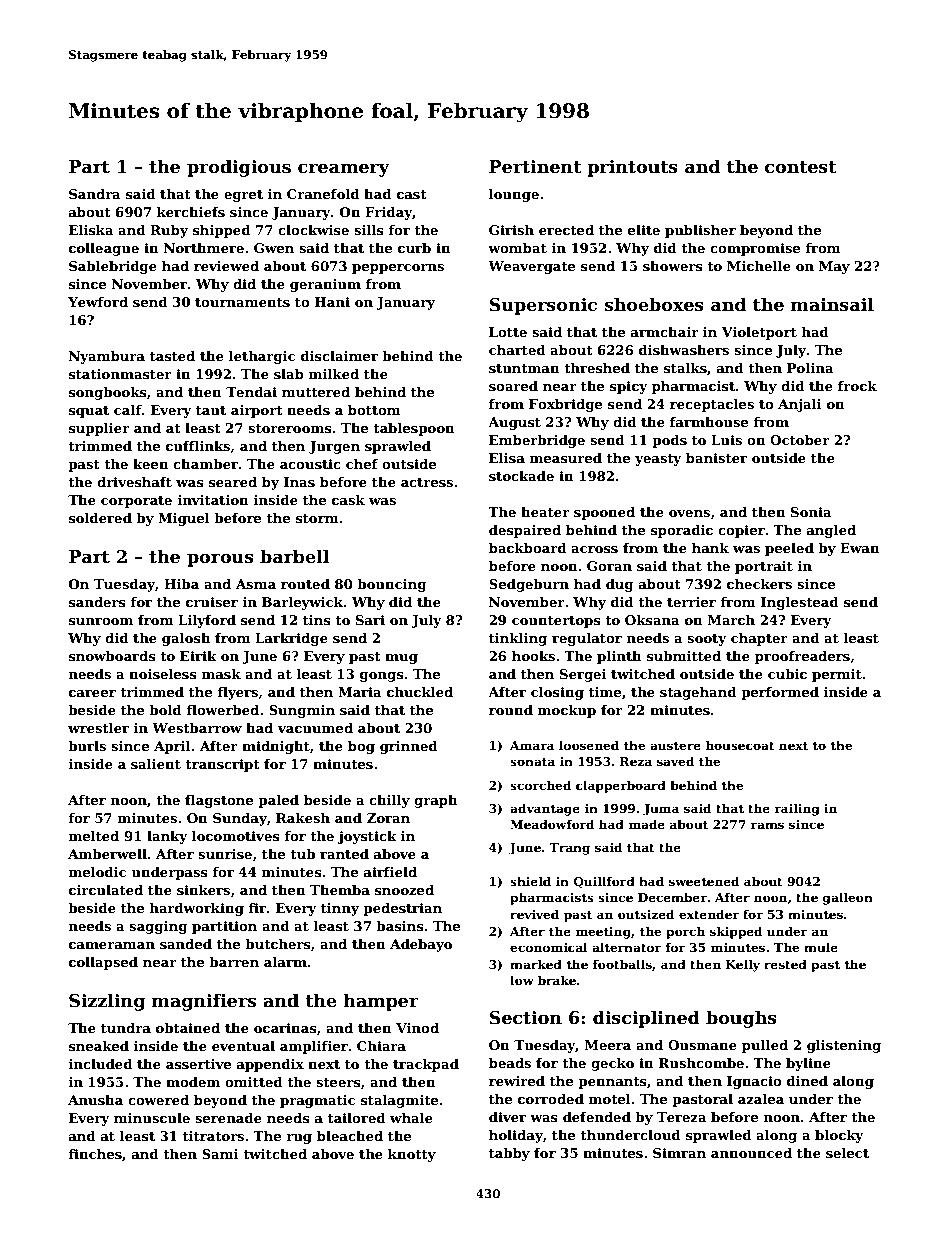  What do you see at coordinates (821, 947) in the document?
I see `mule` at bounding box center [821, 947].
